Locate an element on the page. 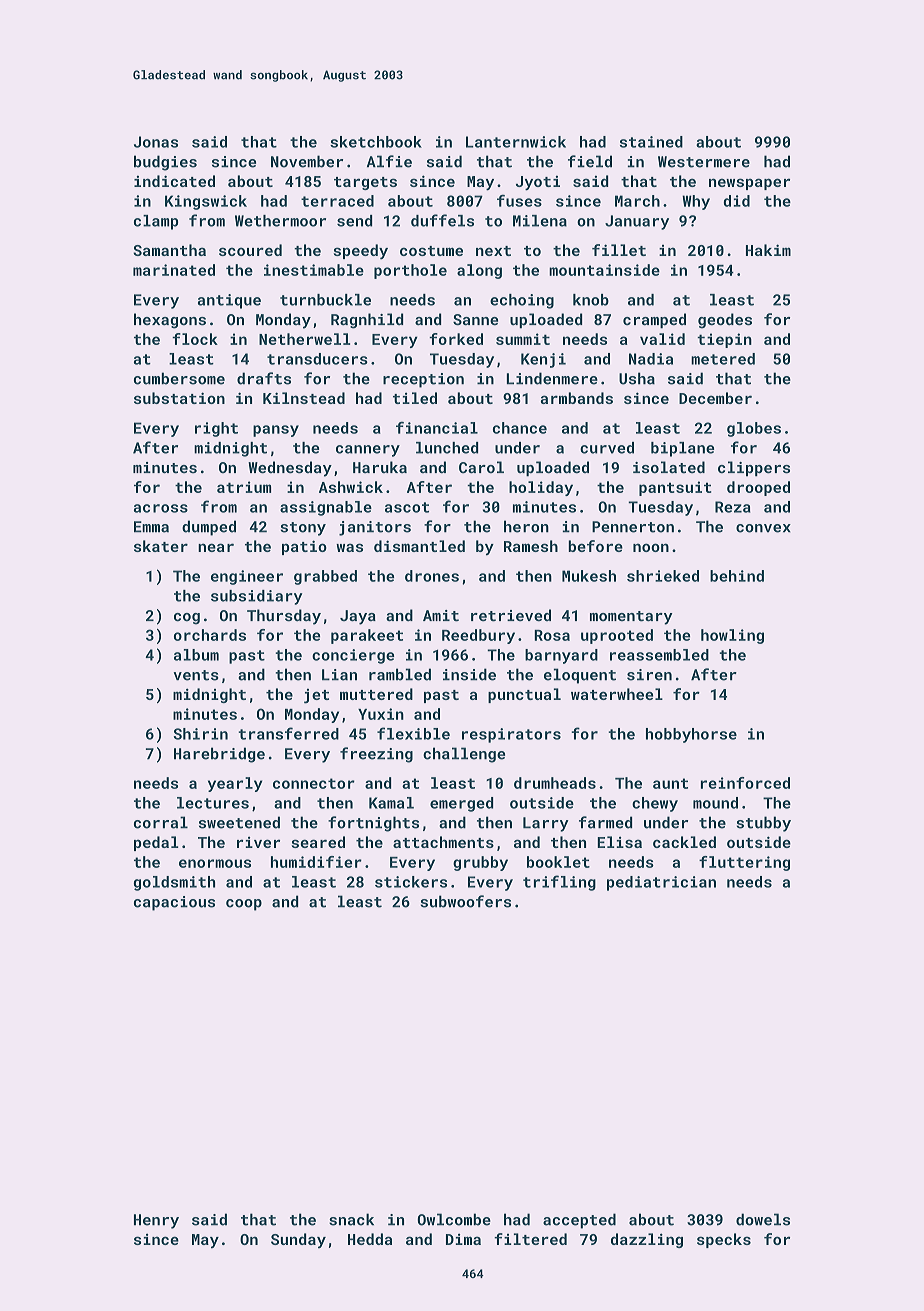  subsidiary is located at coordinates (257, 597).
